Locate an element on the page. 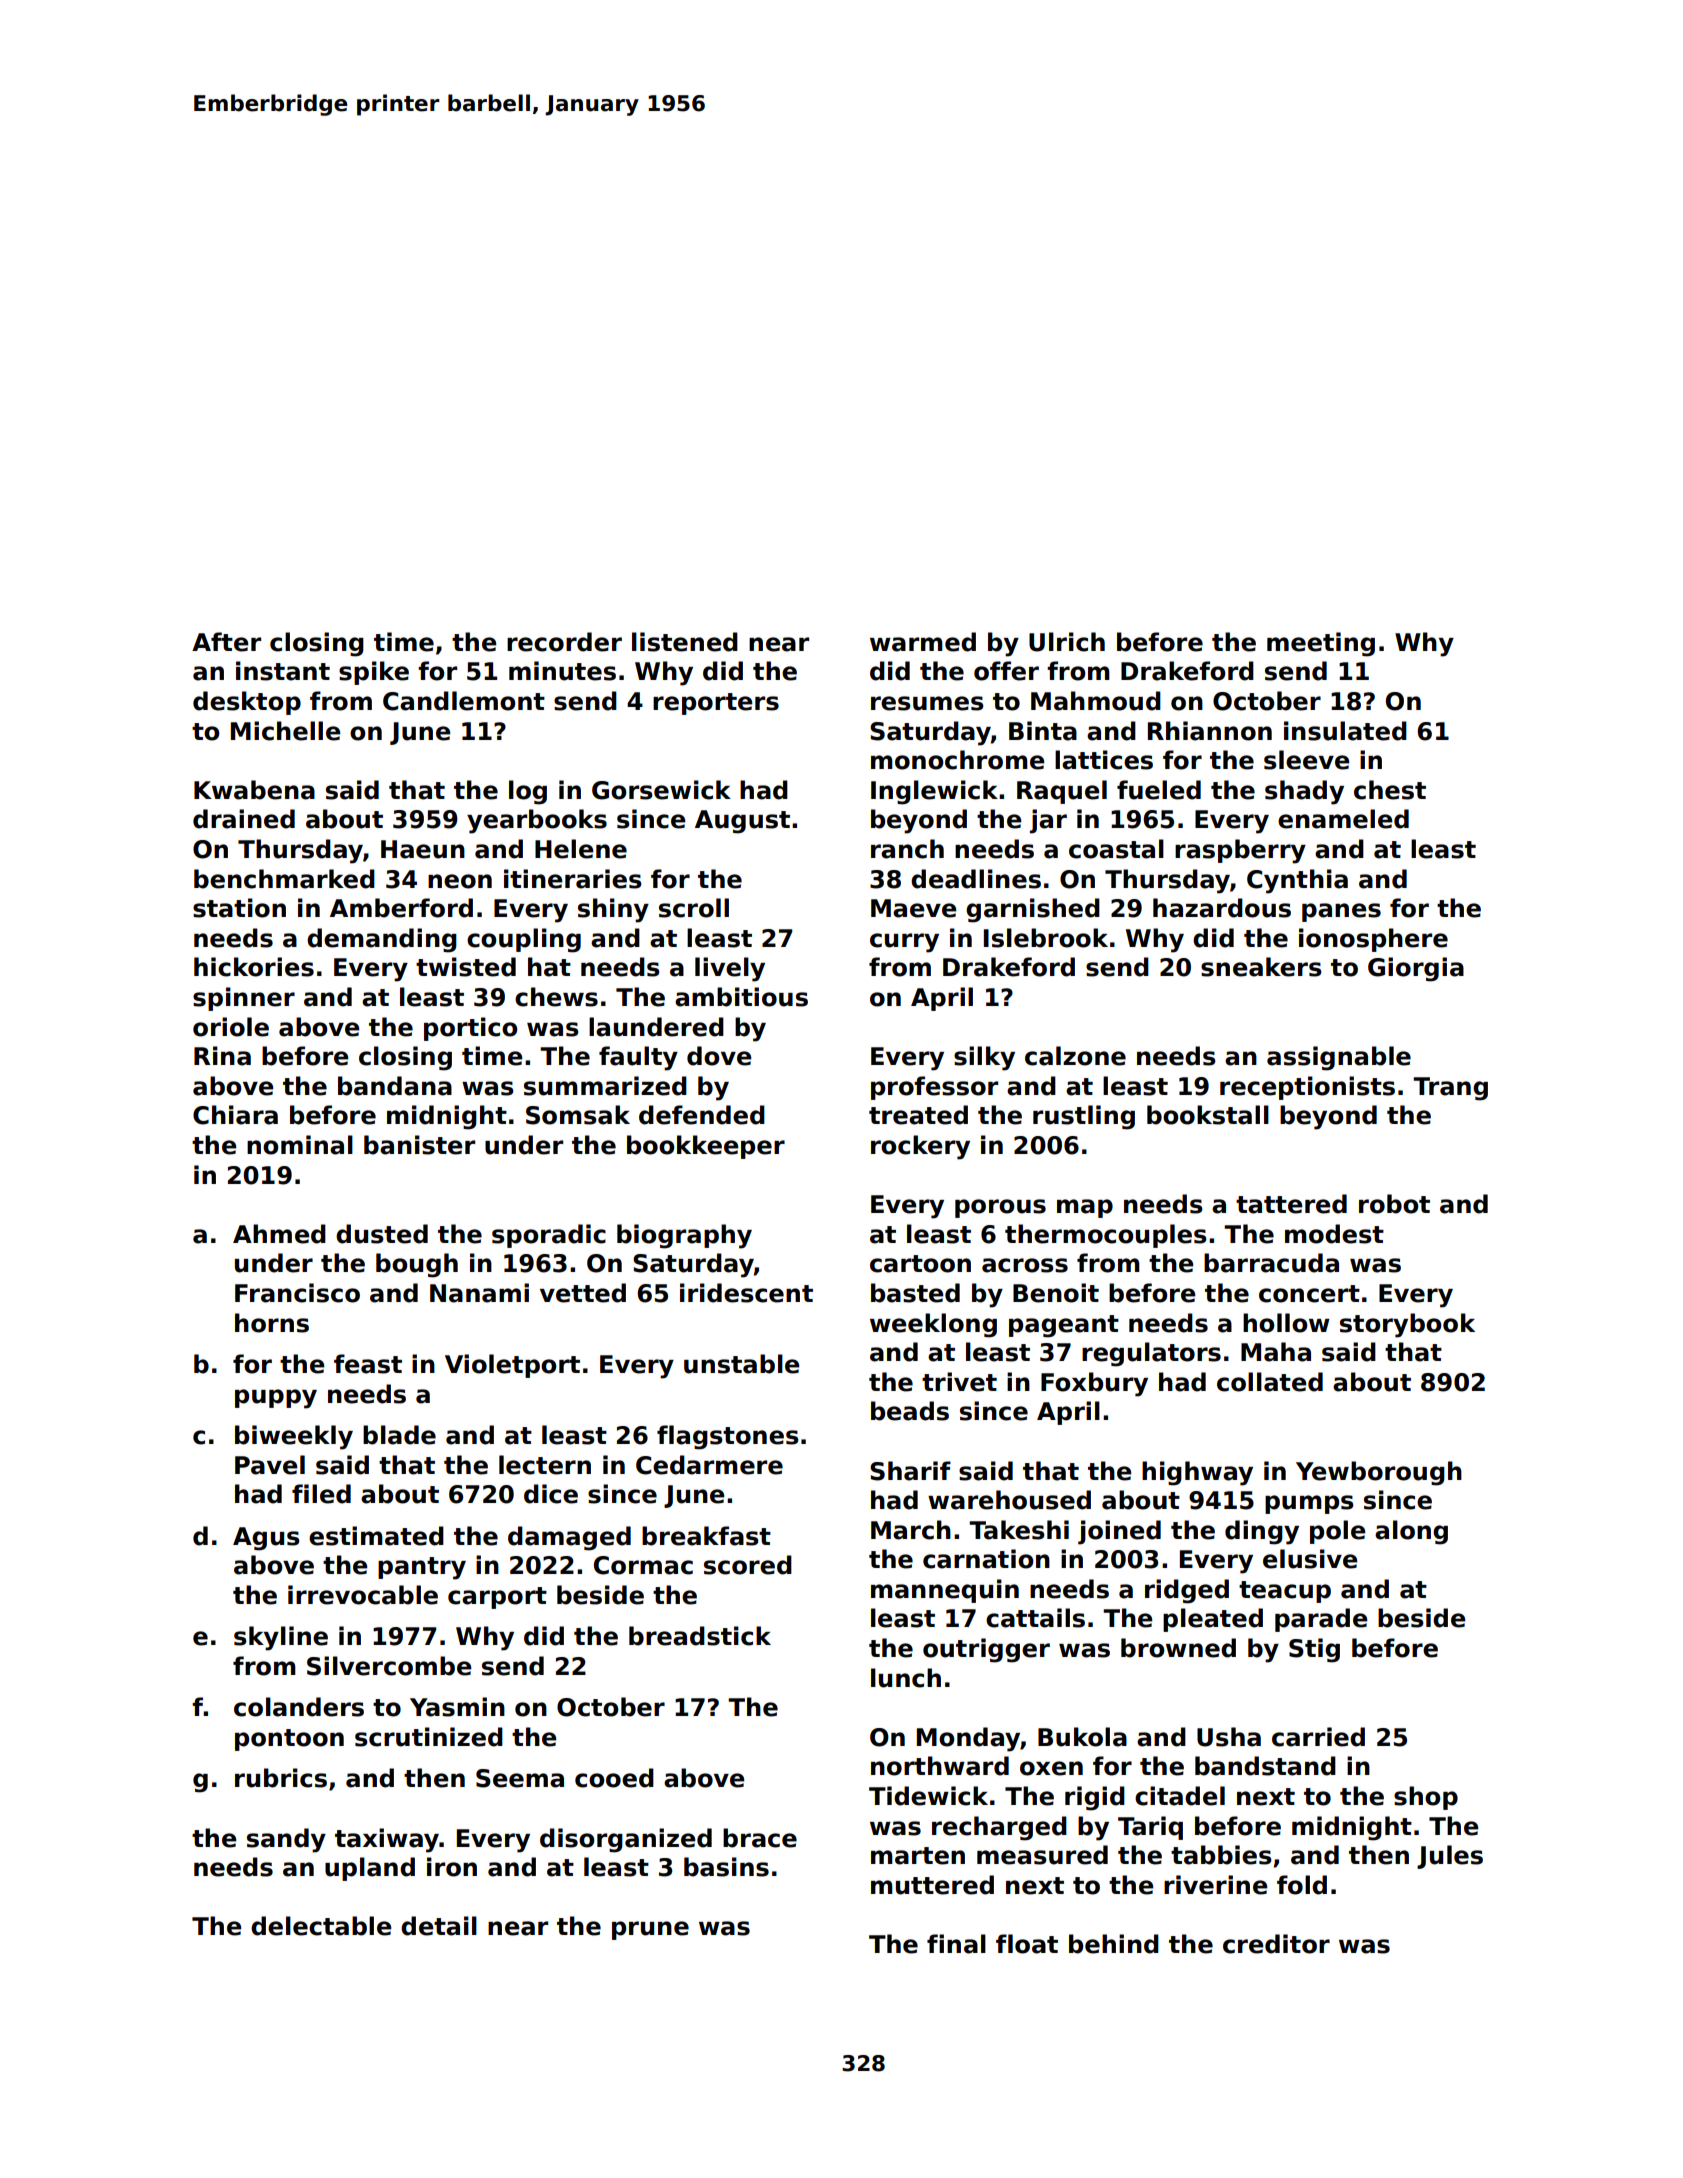  delectable is located at coordinates (321, 1926).
